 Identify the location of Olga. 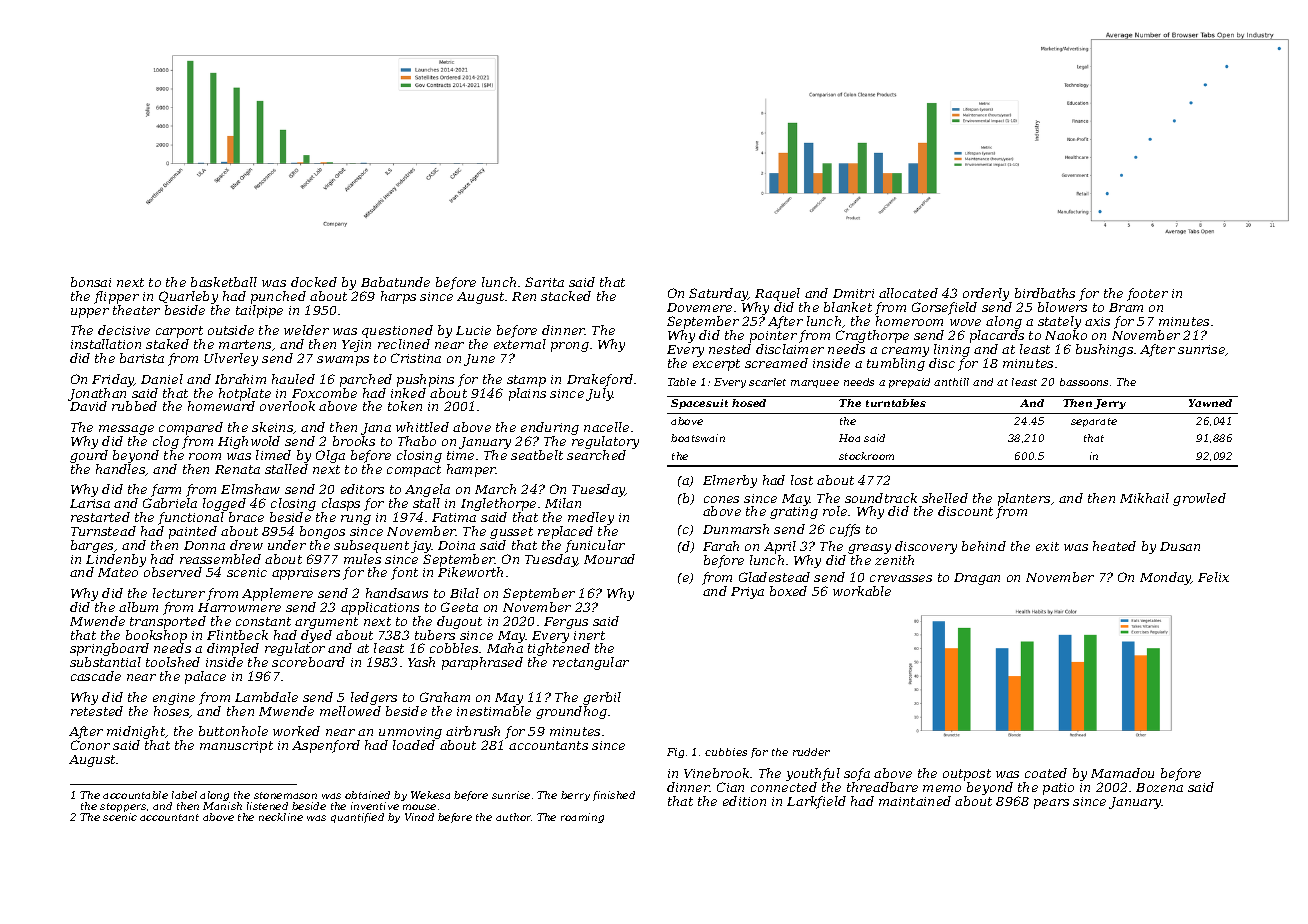
(330, 456).
